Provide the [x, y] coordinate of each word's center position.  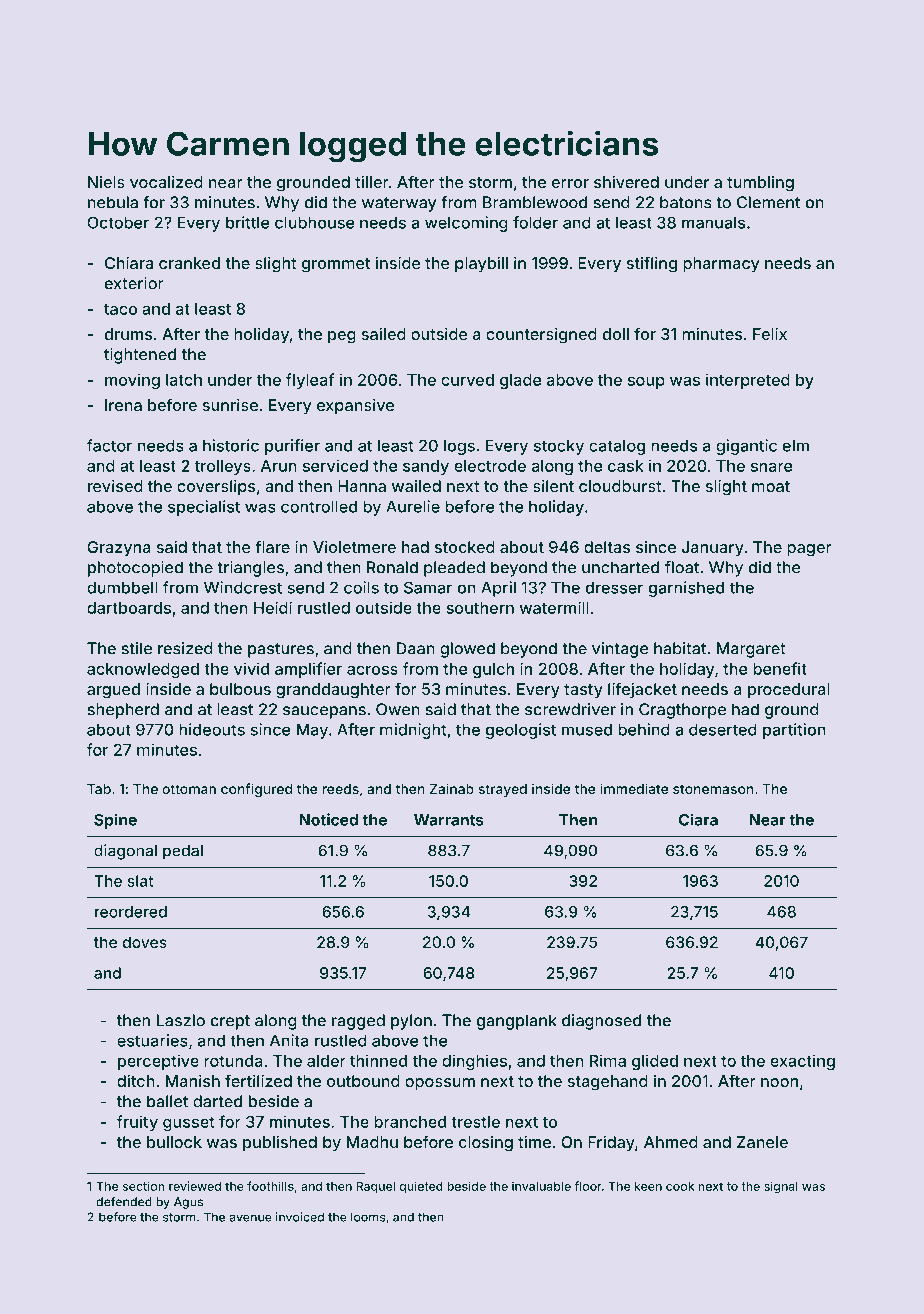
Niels [106, 182]
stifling [652, 264]
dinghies [474, 1062]
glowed [467, 650]
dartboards [129, 608]
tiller [372, 182]
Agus [188, 1203]
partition [794, 731]
